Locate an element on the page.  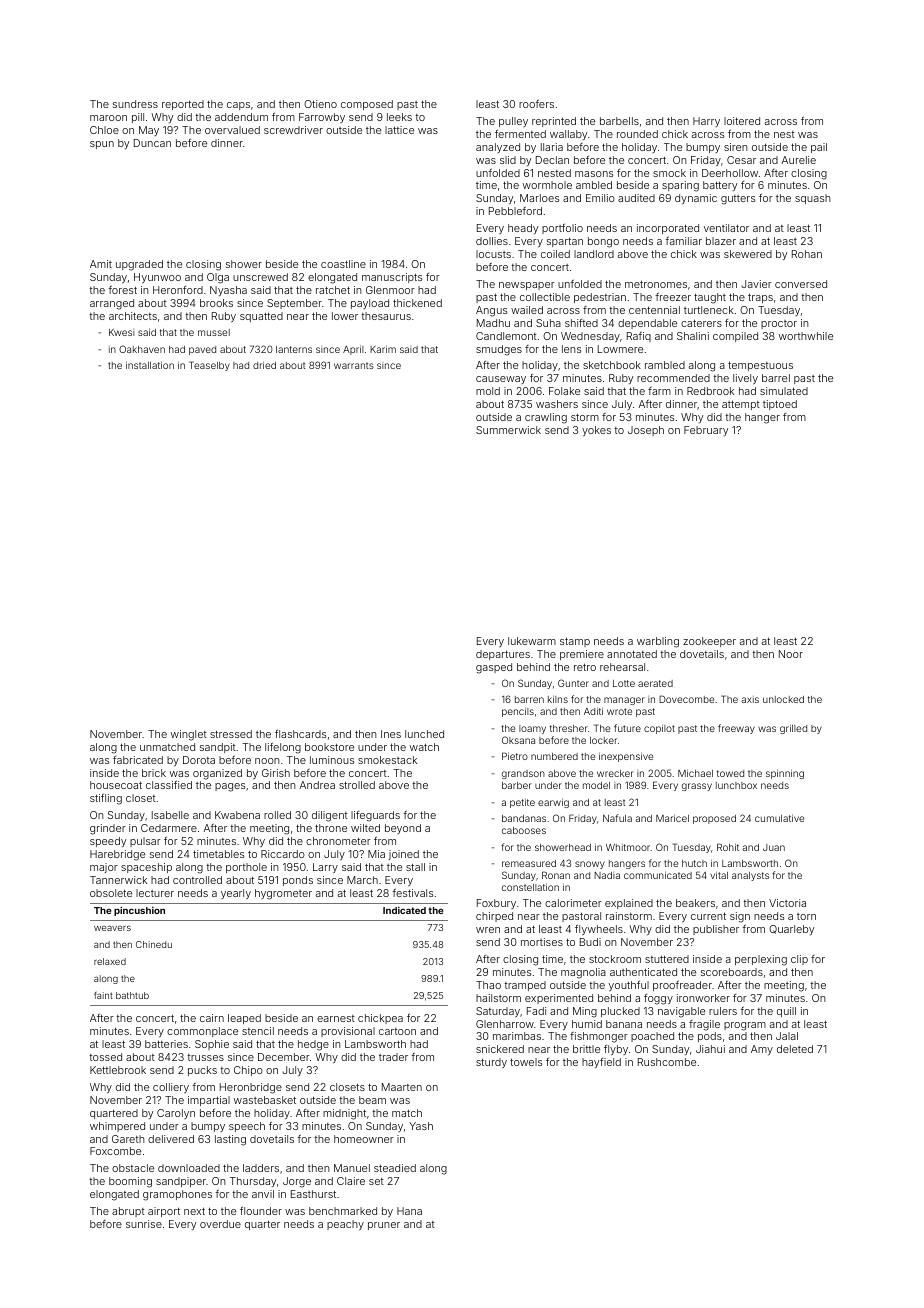
zookeeper is located at coordinates (709, 642).
